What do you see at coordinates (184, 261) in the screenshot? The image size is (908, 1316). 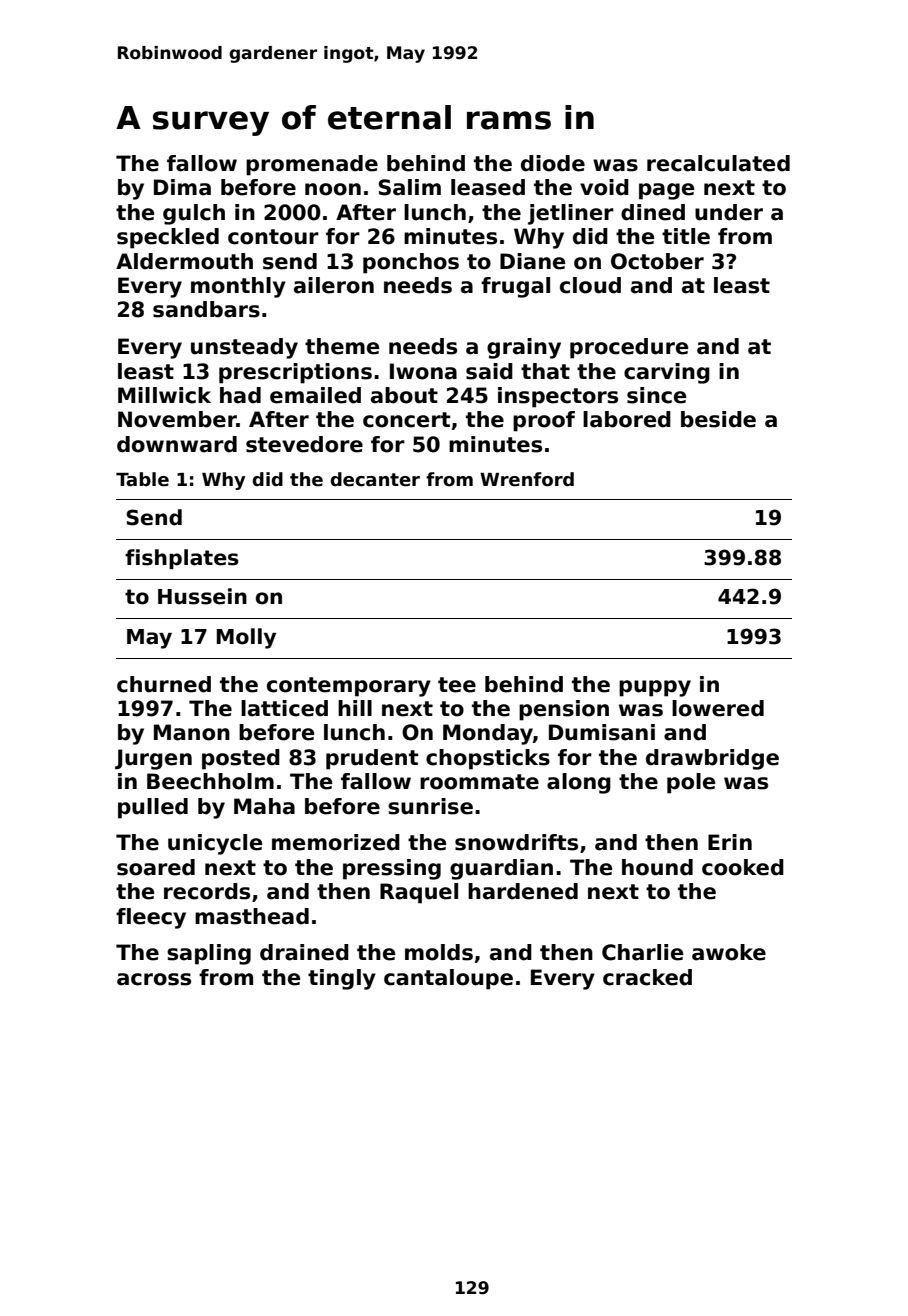 I see `Aldermouth` at bounding box center [184, 261].
